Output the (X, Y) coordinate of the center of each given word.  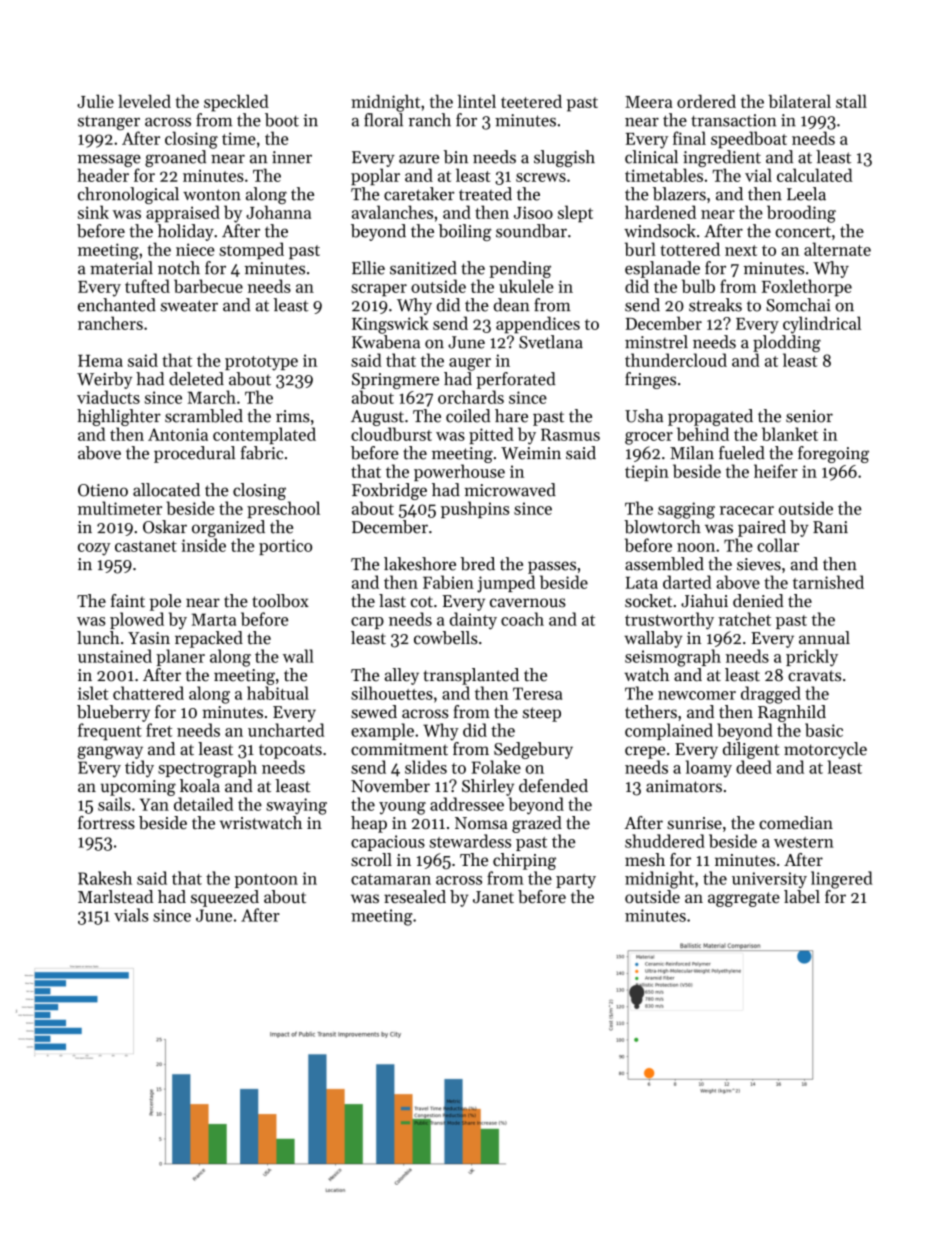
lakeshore (420, 564)
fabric (262, 453)
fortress (106, 822)
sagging (686, 510)
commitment (399, 749)
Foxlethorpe (807, 288)
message (109, 160)
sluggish (564, 158)
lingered (841, 880)
